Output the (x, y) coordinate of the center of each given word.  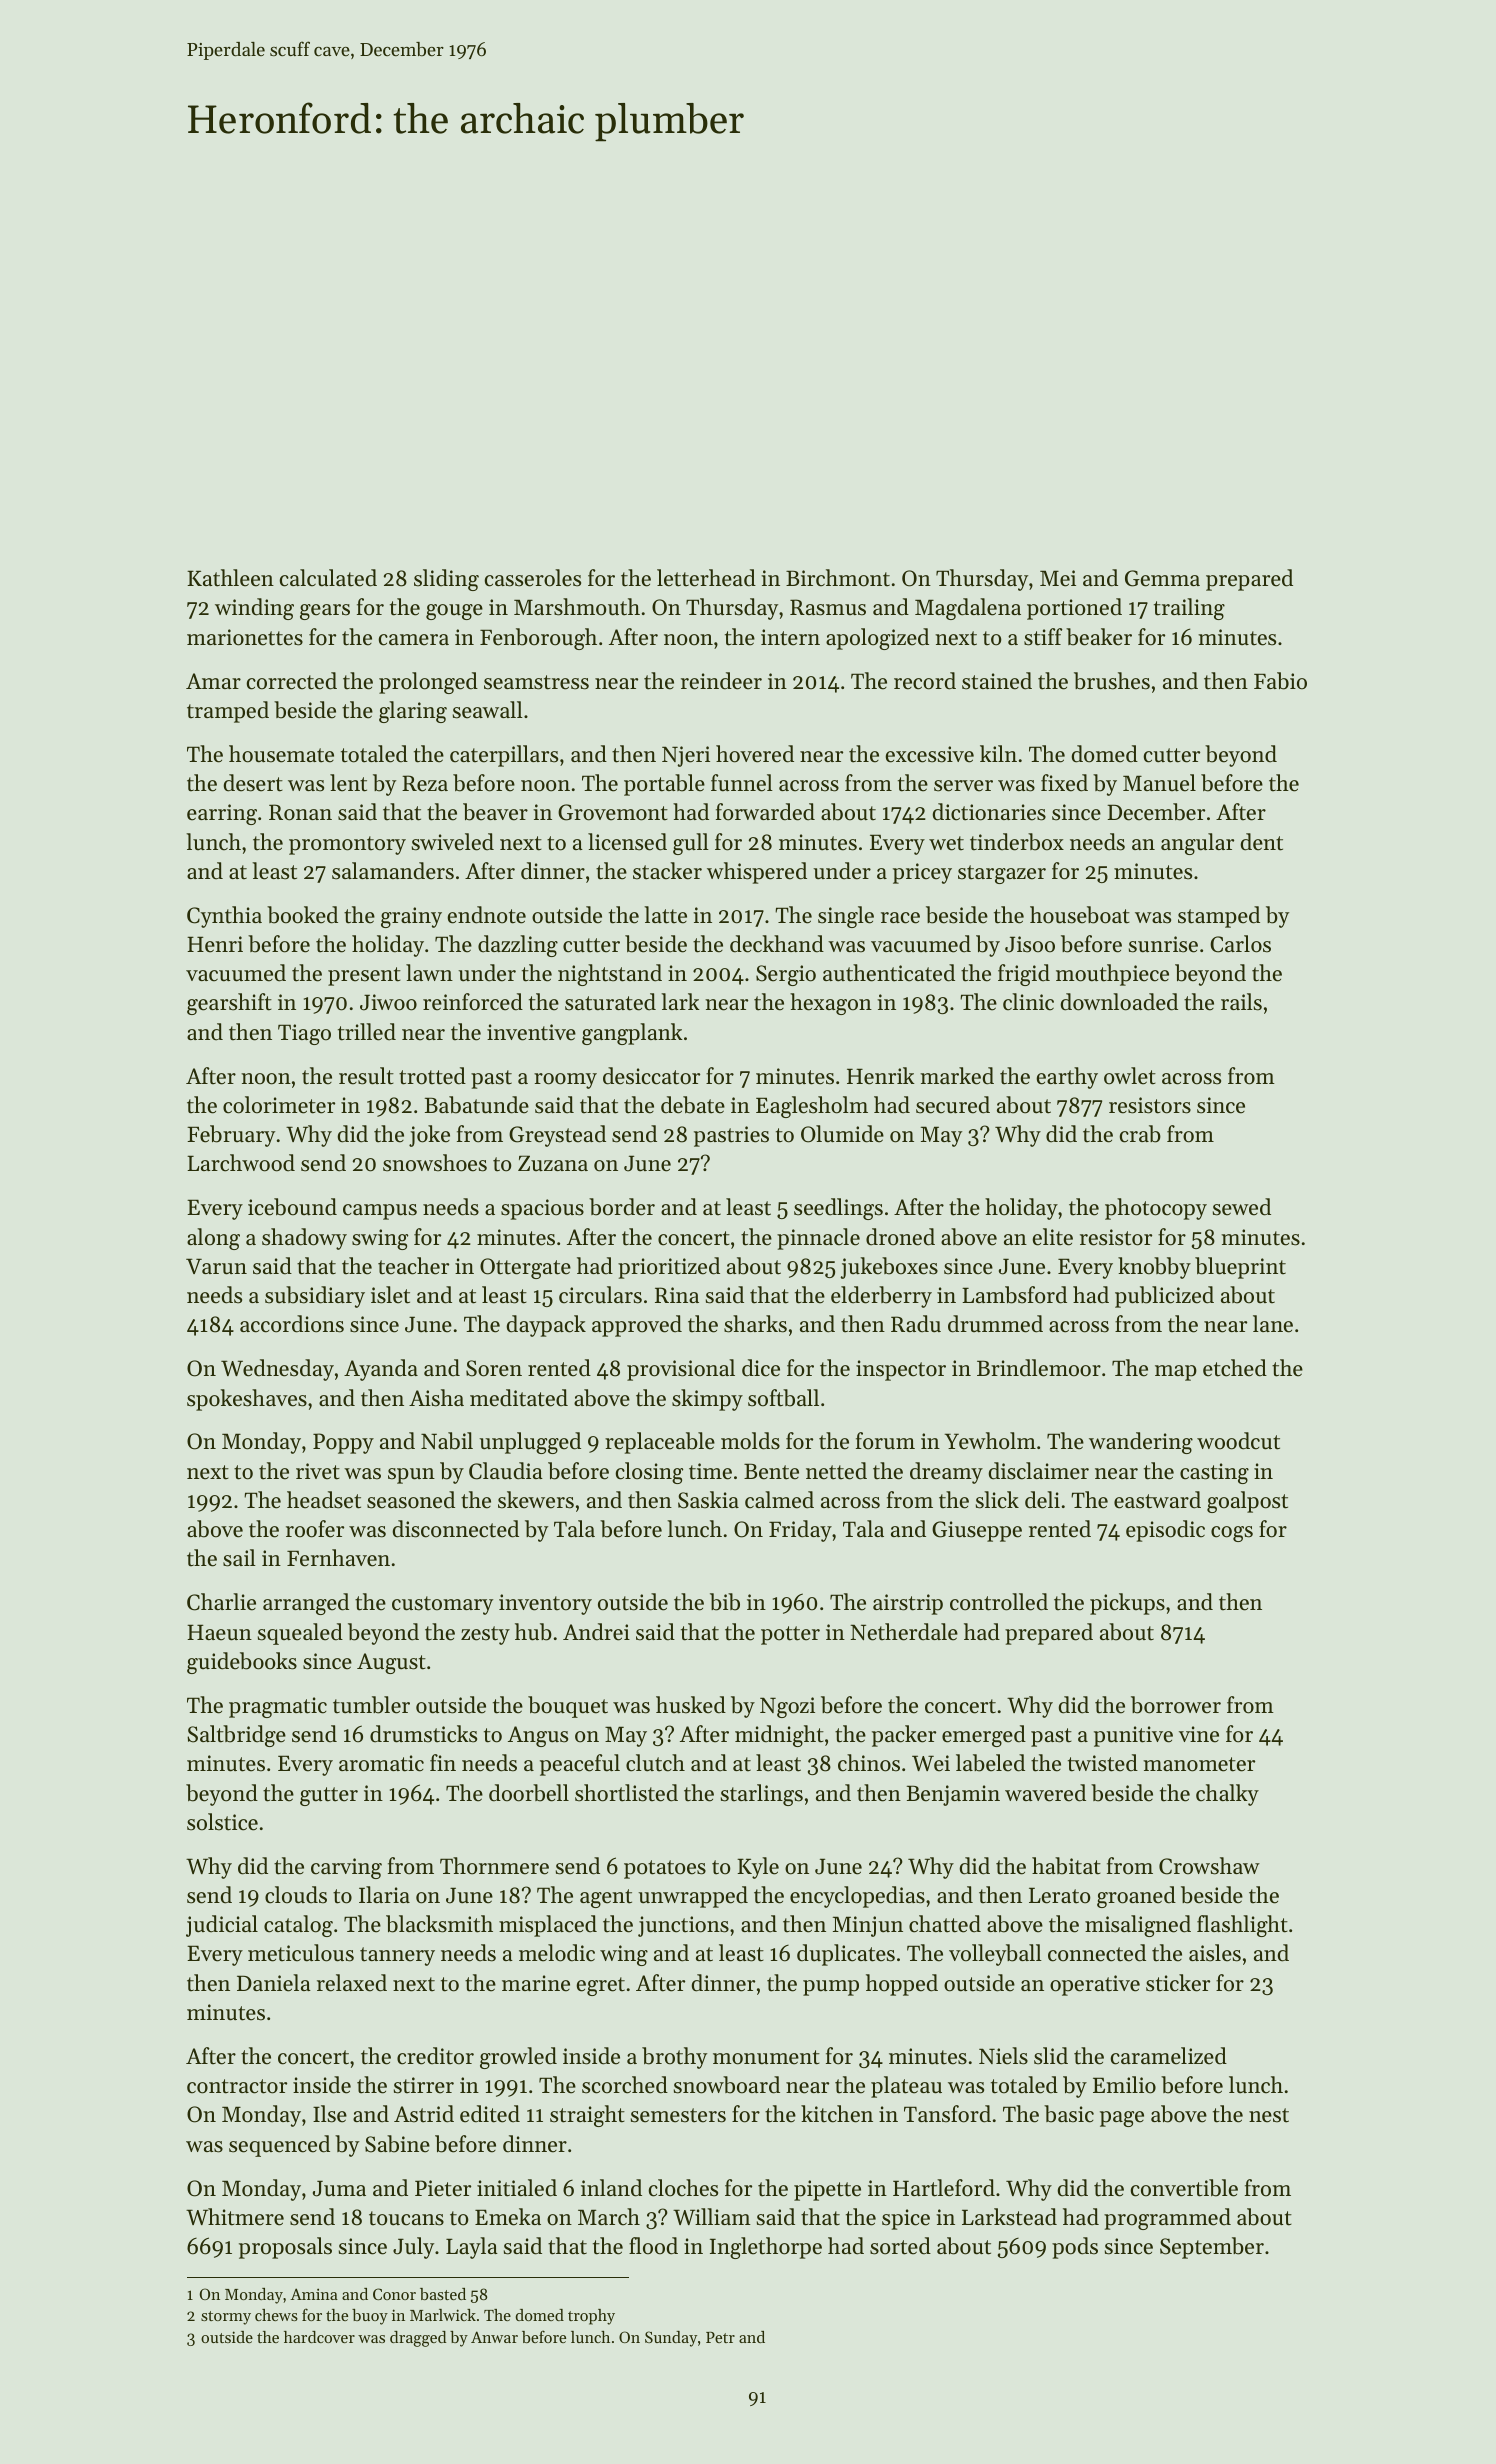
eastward (1157, 1500)
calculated (328, 578)
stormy (226, 2318)
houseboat (1080, 915)
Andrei (596, 1632)
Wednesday (277, 1370)
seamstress (536, 682)
